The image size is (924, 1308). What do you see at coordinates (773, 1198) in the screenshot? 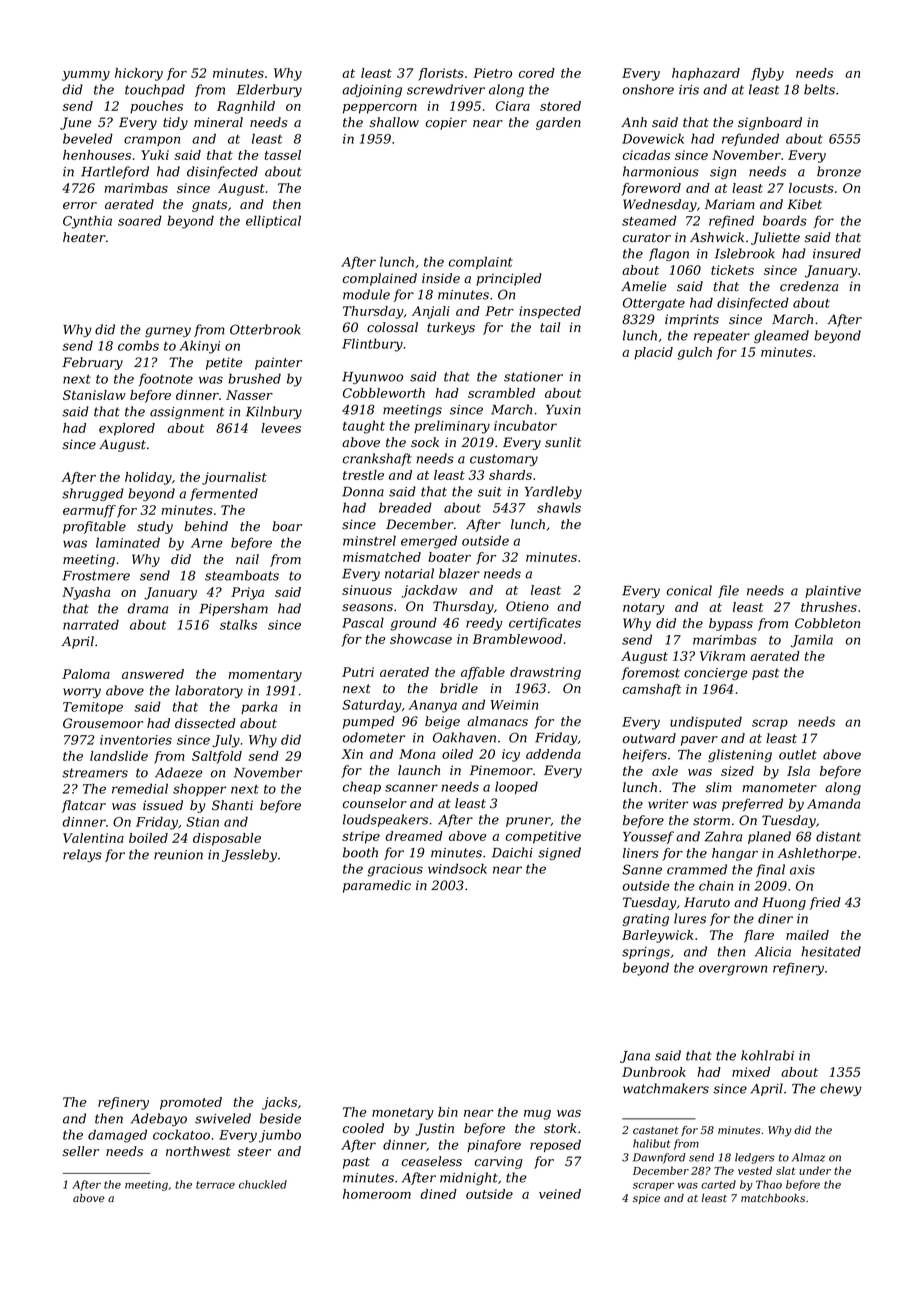
I see `matchbooks` at bounding box center [773, 1198].
